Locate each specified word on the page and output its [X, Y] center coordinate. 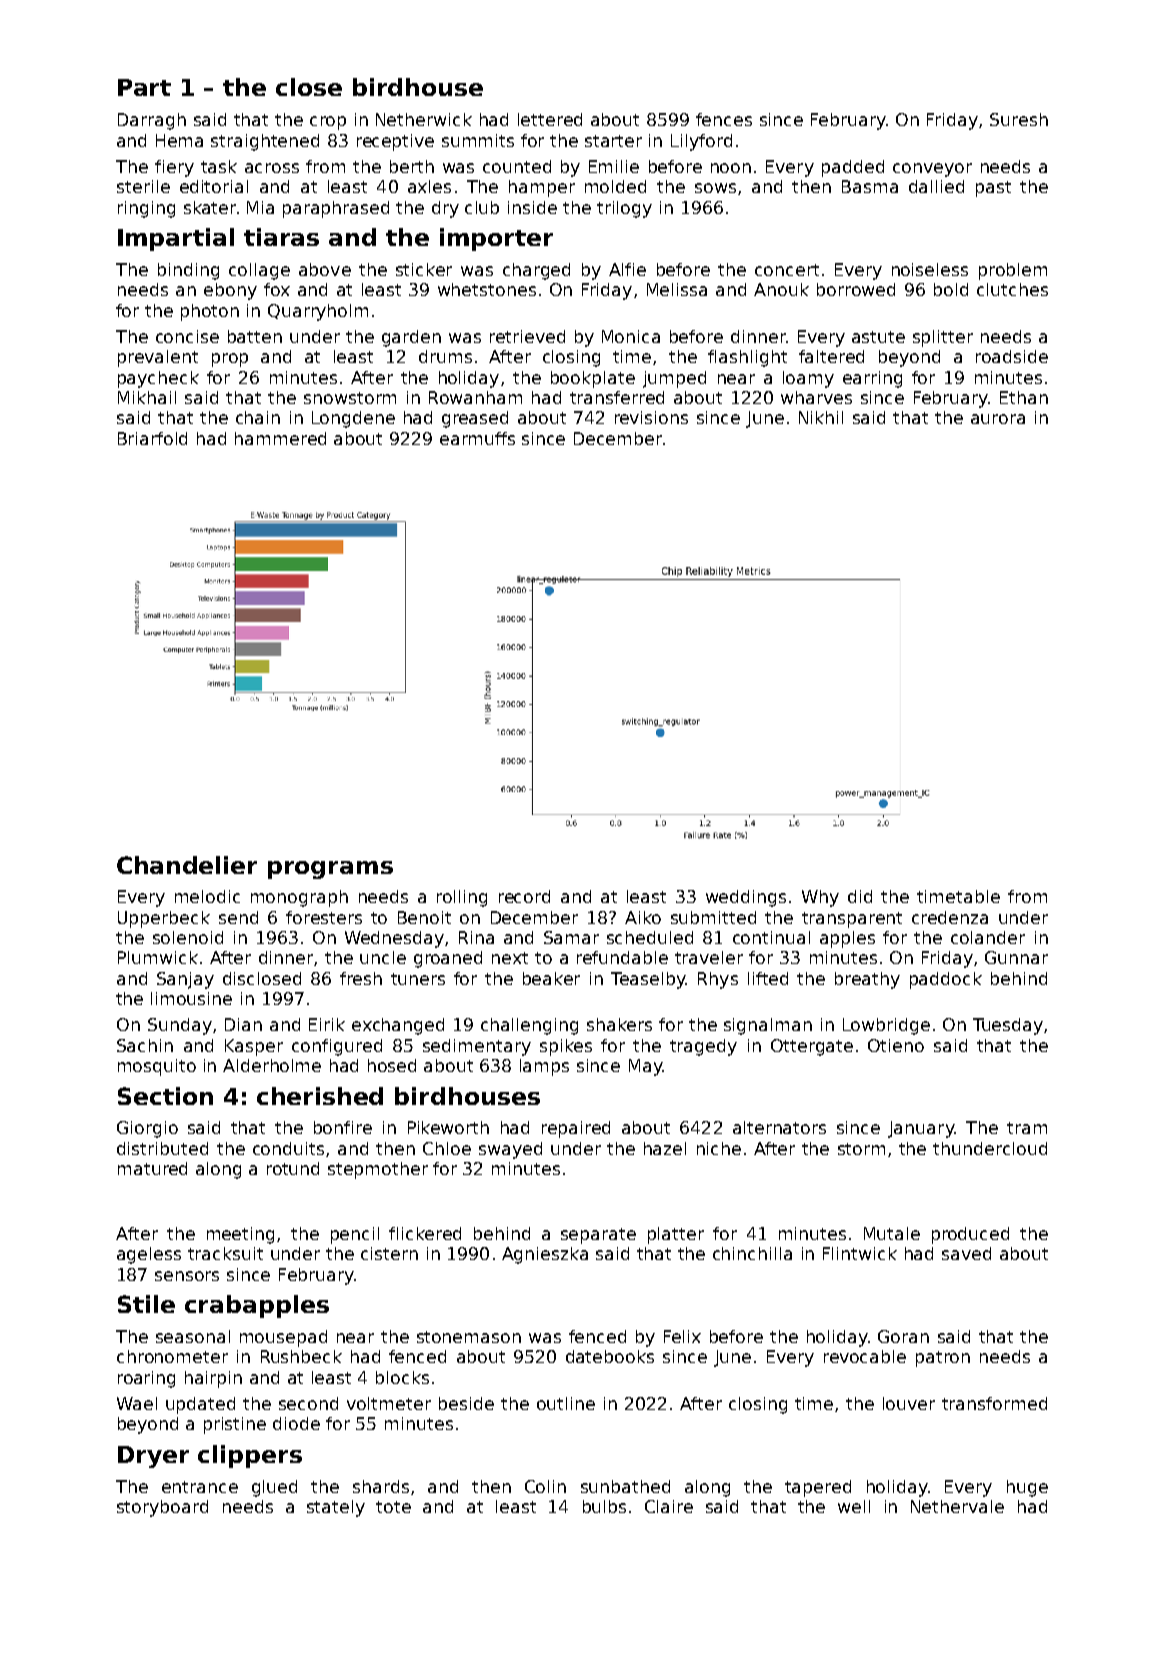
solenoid [188, 937]
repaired [576, 1129]
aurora [998, 419]
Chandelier [187, 865]
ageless [149, 1255]
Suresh [1019, 119]
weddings [746, 898]
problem [1013, 271]
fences [724, 119]
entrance [200, 1487]
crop [328, 123]
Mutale [892, 1233]
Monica [631, 336]
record [524, 896]
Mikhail [147, 397]
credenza [950, 917]
